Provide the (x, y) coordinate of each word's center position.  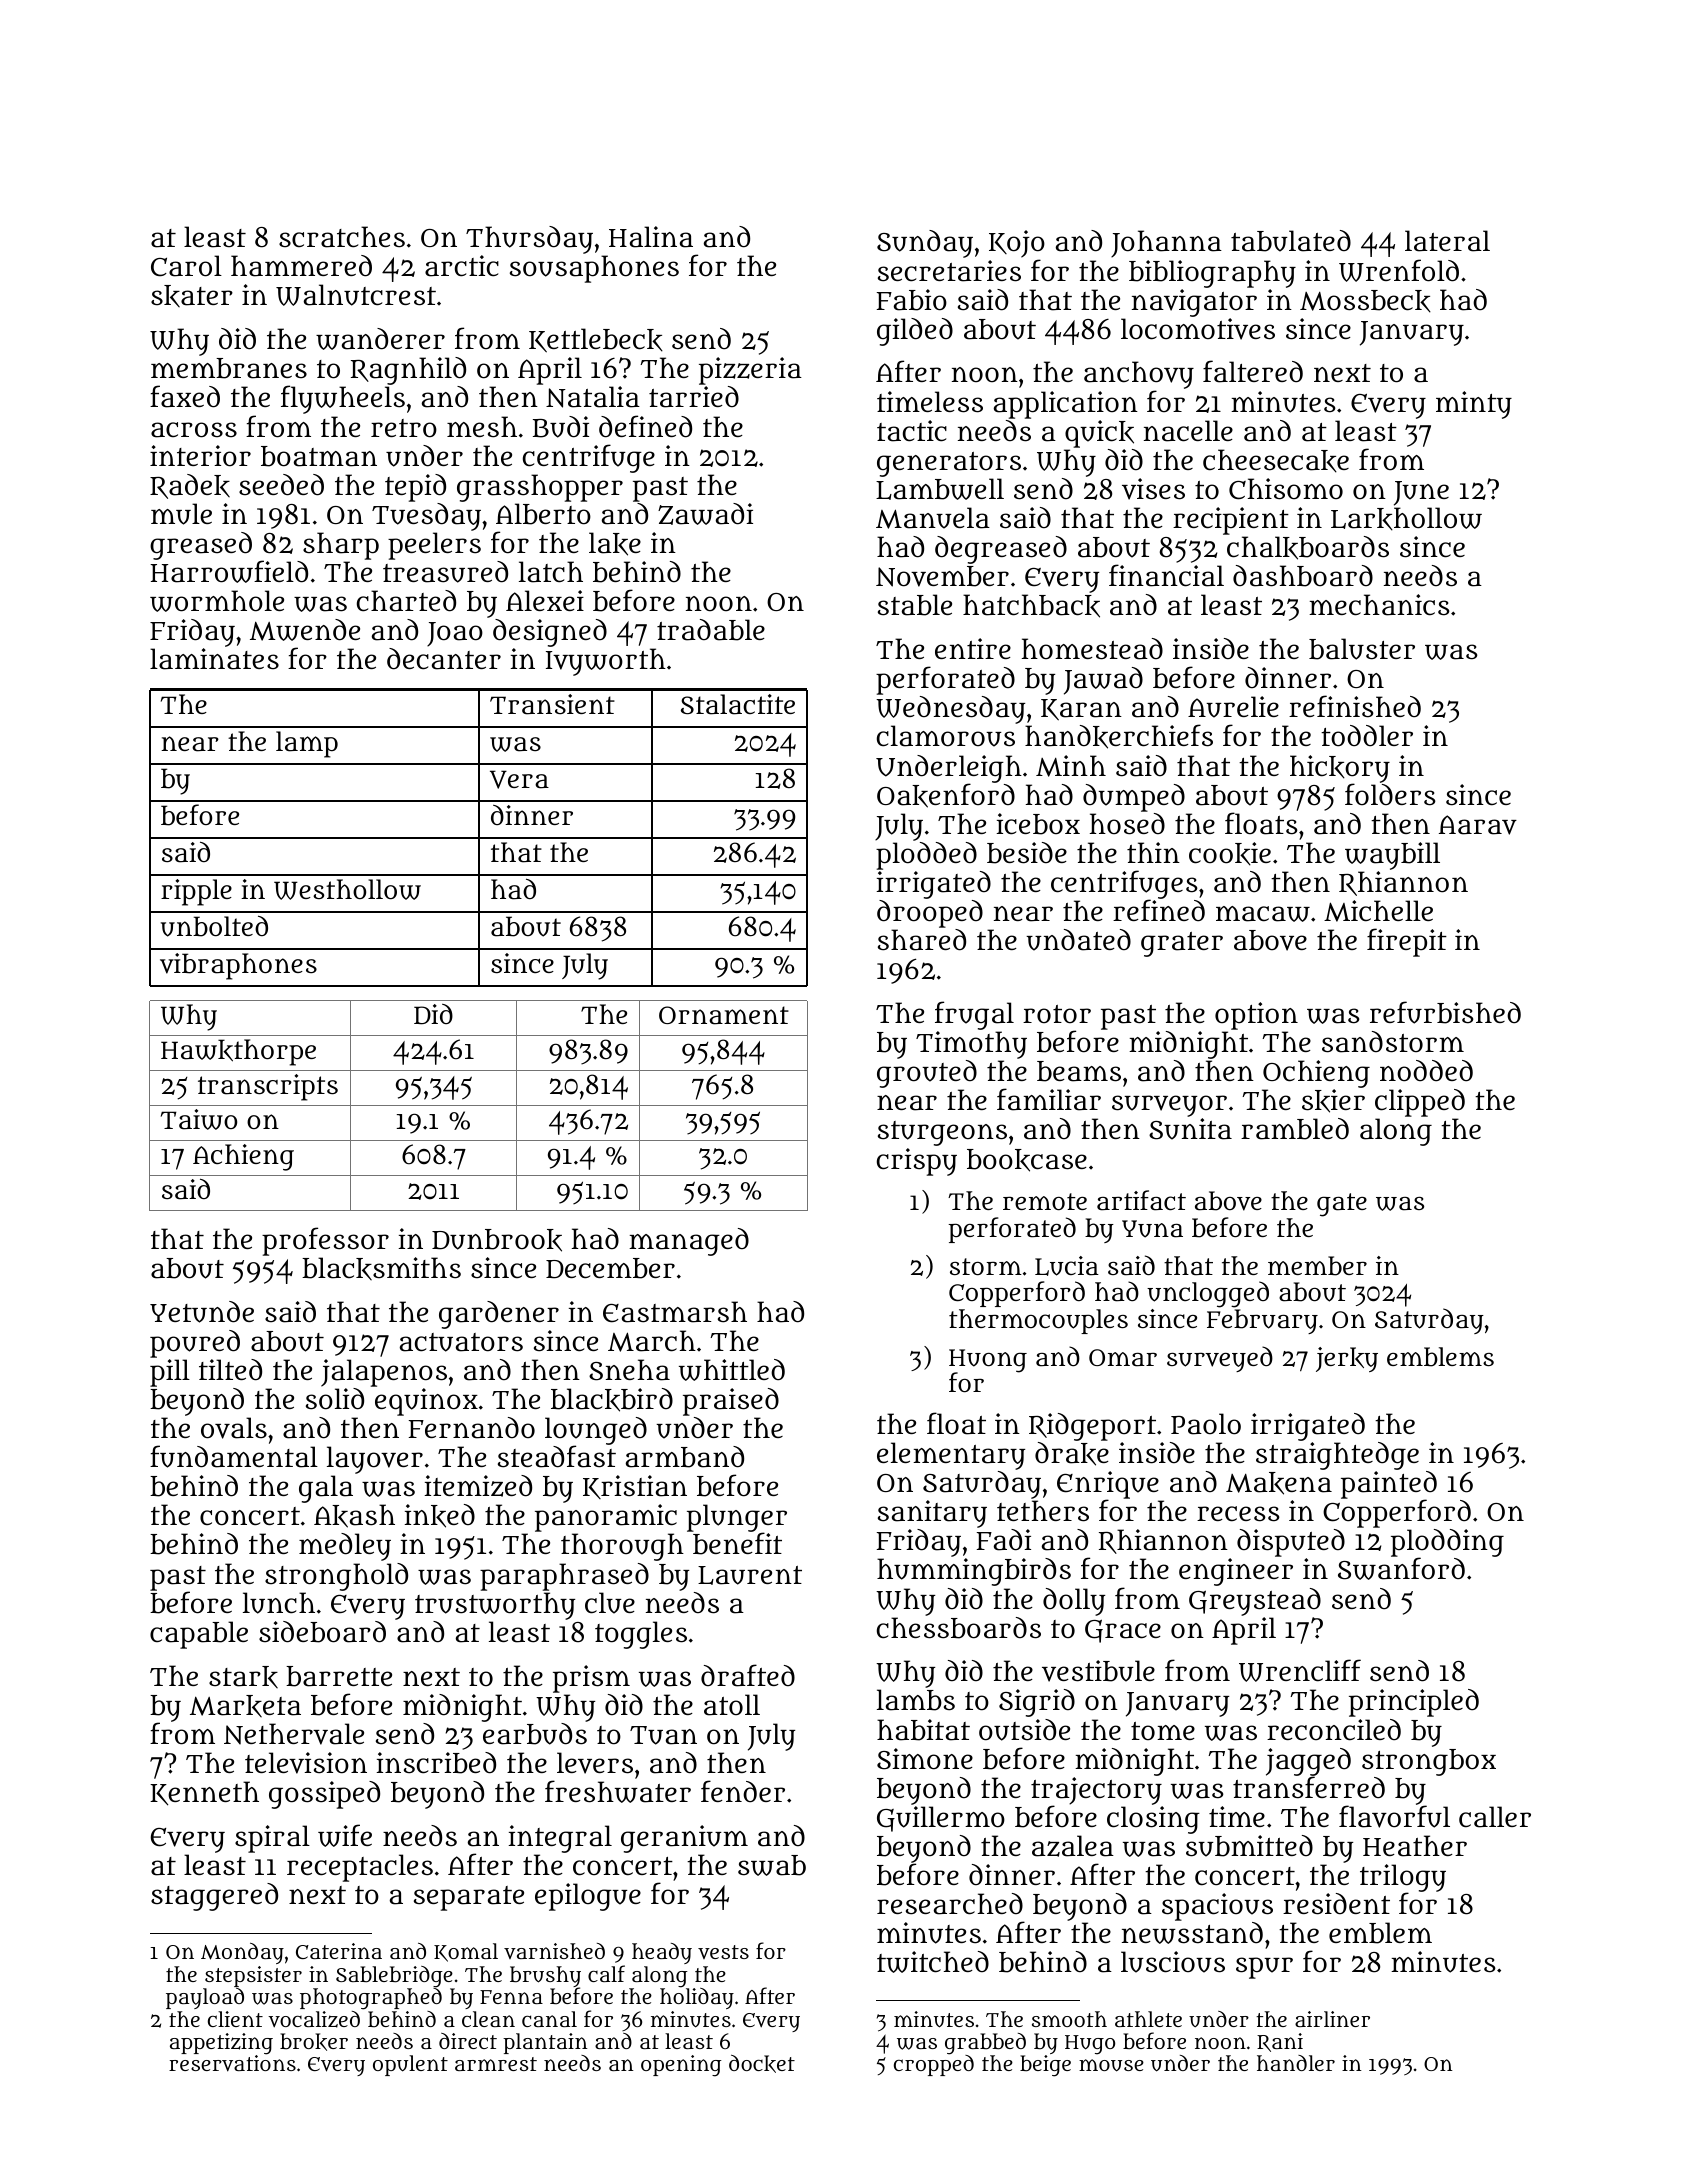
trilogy (1403, 1878)
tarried (694, 397)
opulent (410, 2065)
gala (326, 1489)
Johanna (1166, 244)
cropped (934, 2065)
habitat (923, 1730)
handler (1296, 2063)
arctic (462, 266)
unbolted (214, 926)
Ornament (724, 1015)
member (1317, 1266)
